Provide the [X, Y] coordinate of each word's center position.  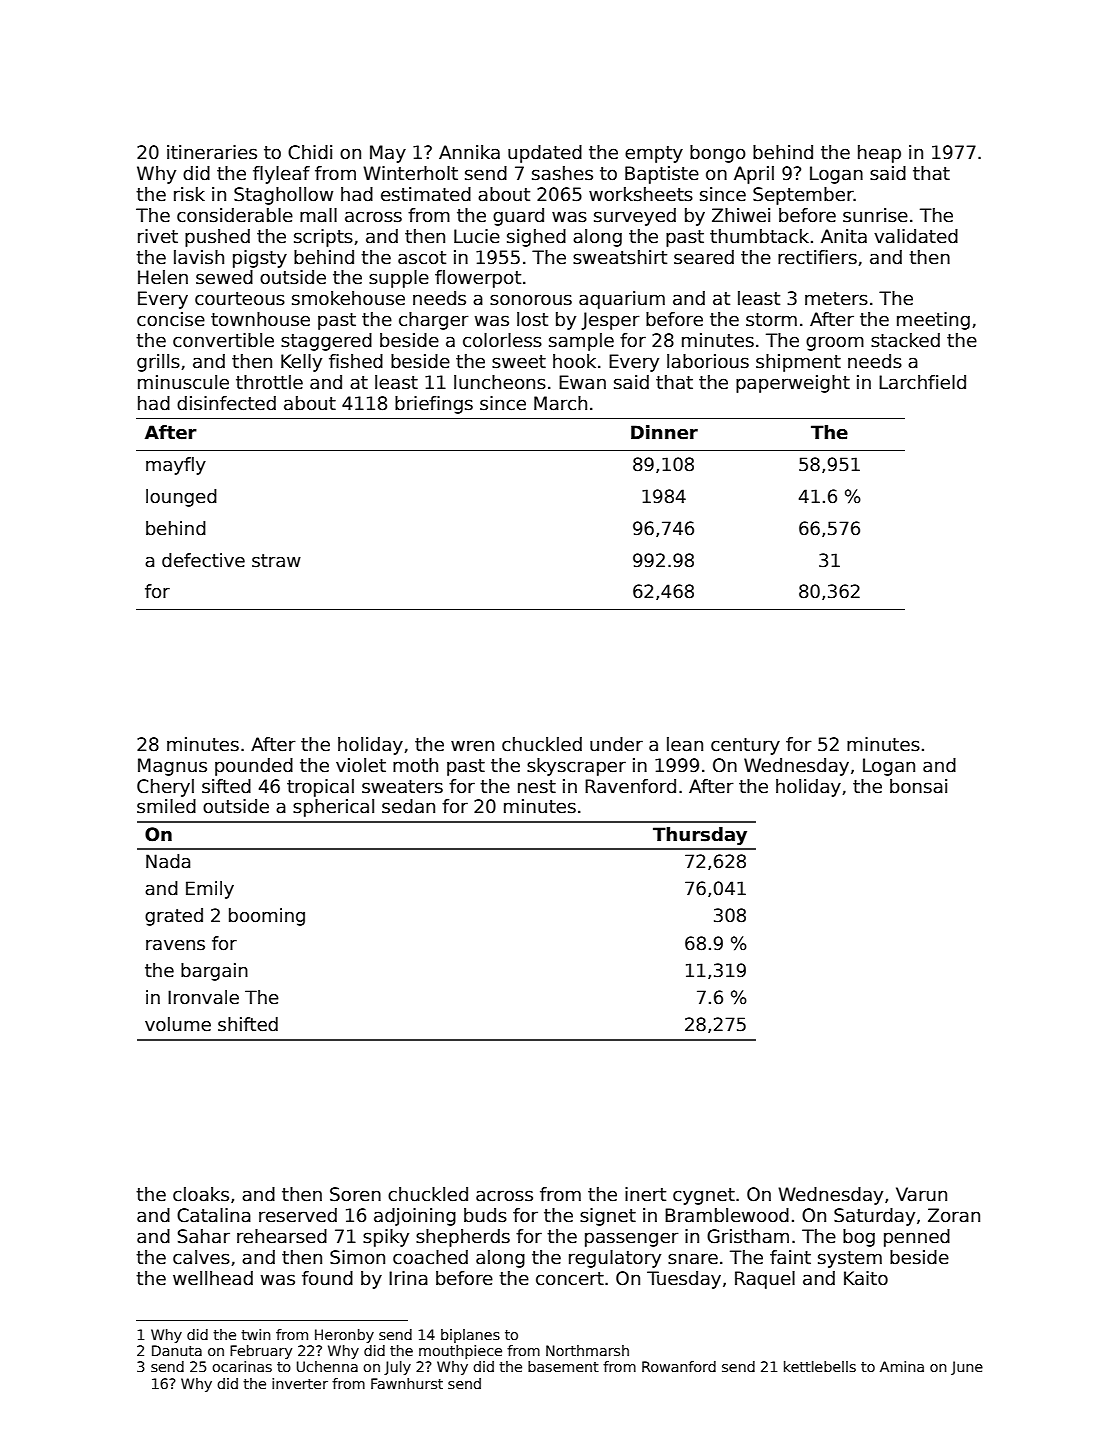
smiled [166, 806]
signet [608, 1217]
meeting [933, 321]
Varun [921, 1194]
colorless [502, 340]
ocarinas [242, 1366]
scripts [323, 238]
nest [537, 787]
